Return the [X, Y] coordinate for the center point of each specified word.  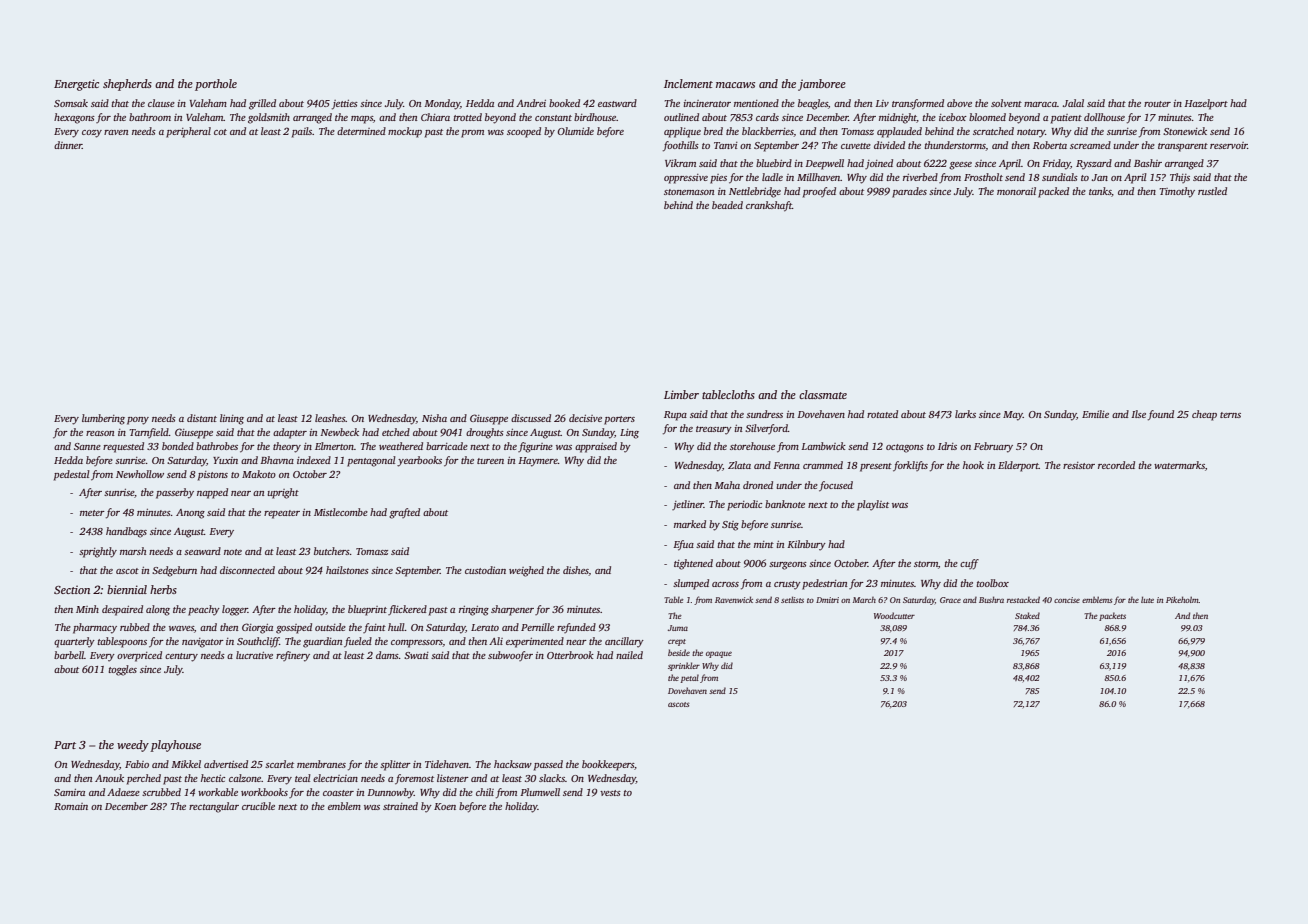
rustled [1212, 191]
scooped [524, 132]
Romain [71, 806]
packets [1112, 616]
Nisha [434, 418]
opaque [719, 654]
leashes [330, 418]
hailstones [347, 570]
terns [1230, 415]
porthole [216, 85]
